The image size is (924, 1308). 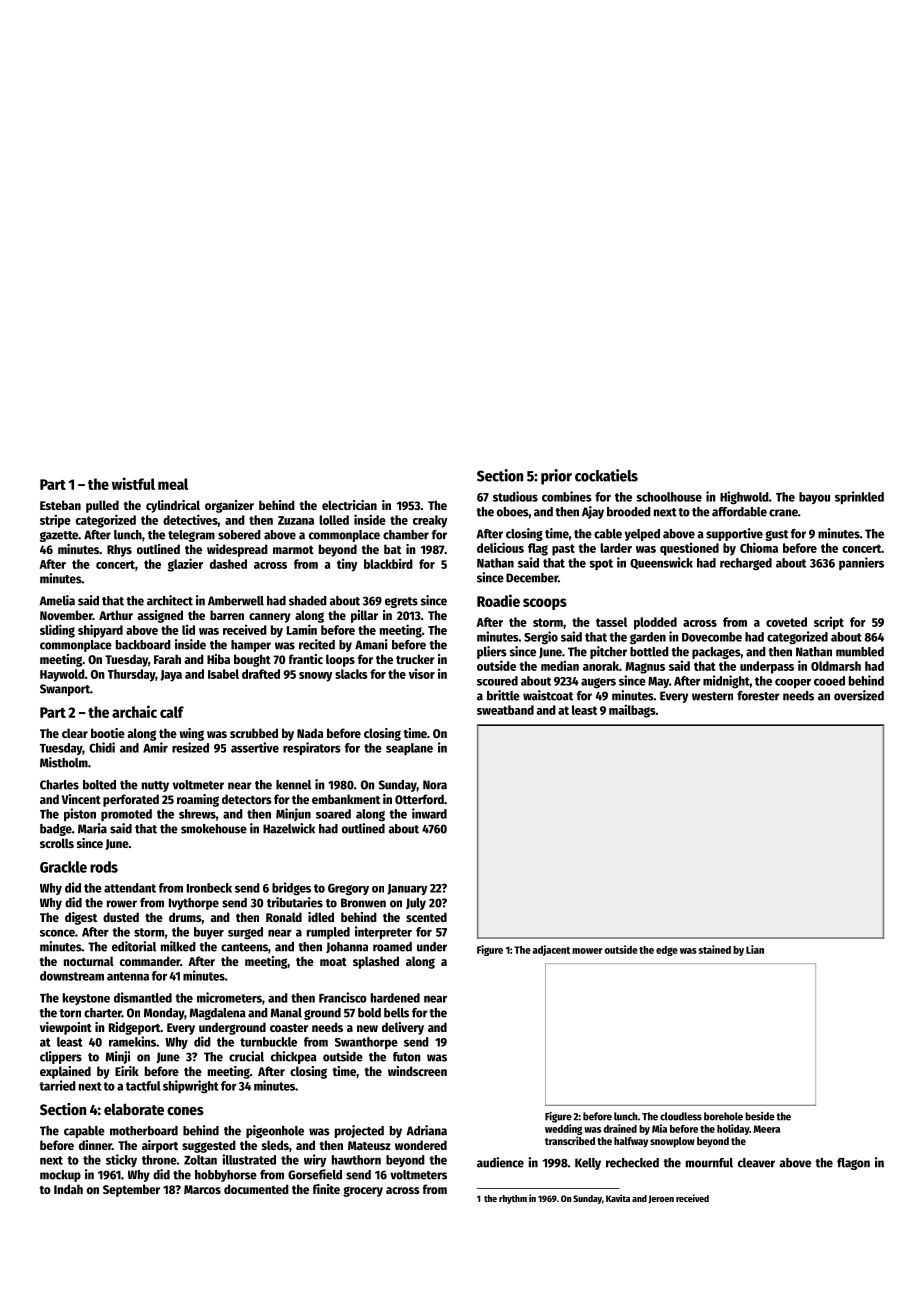 I want to click on cleaver, so click(x=756, y=1163).
